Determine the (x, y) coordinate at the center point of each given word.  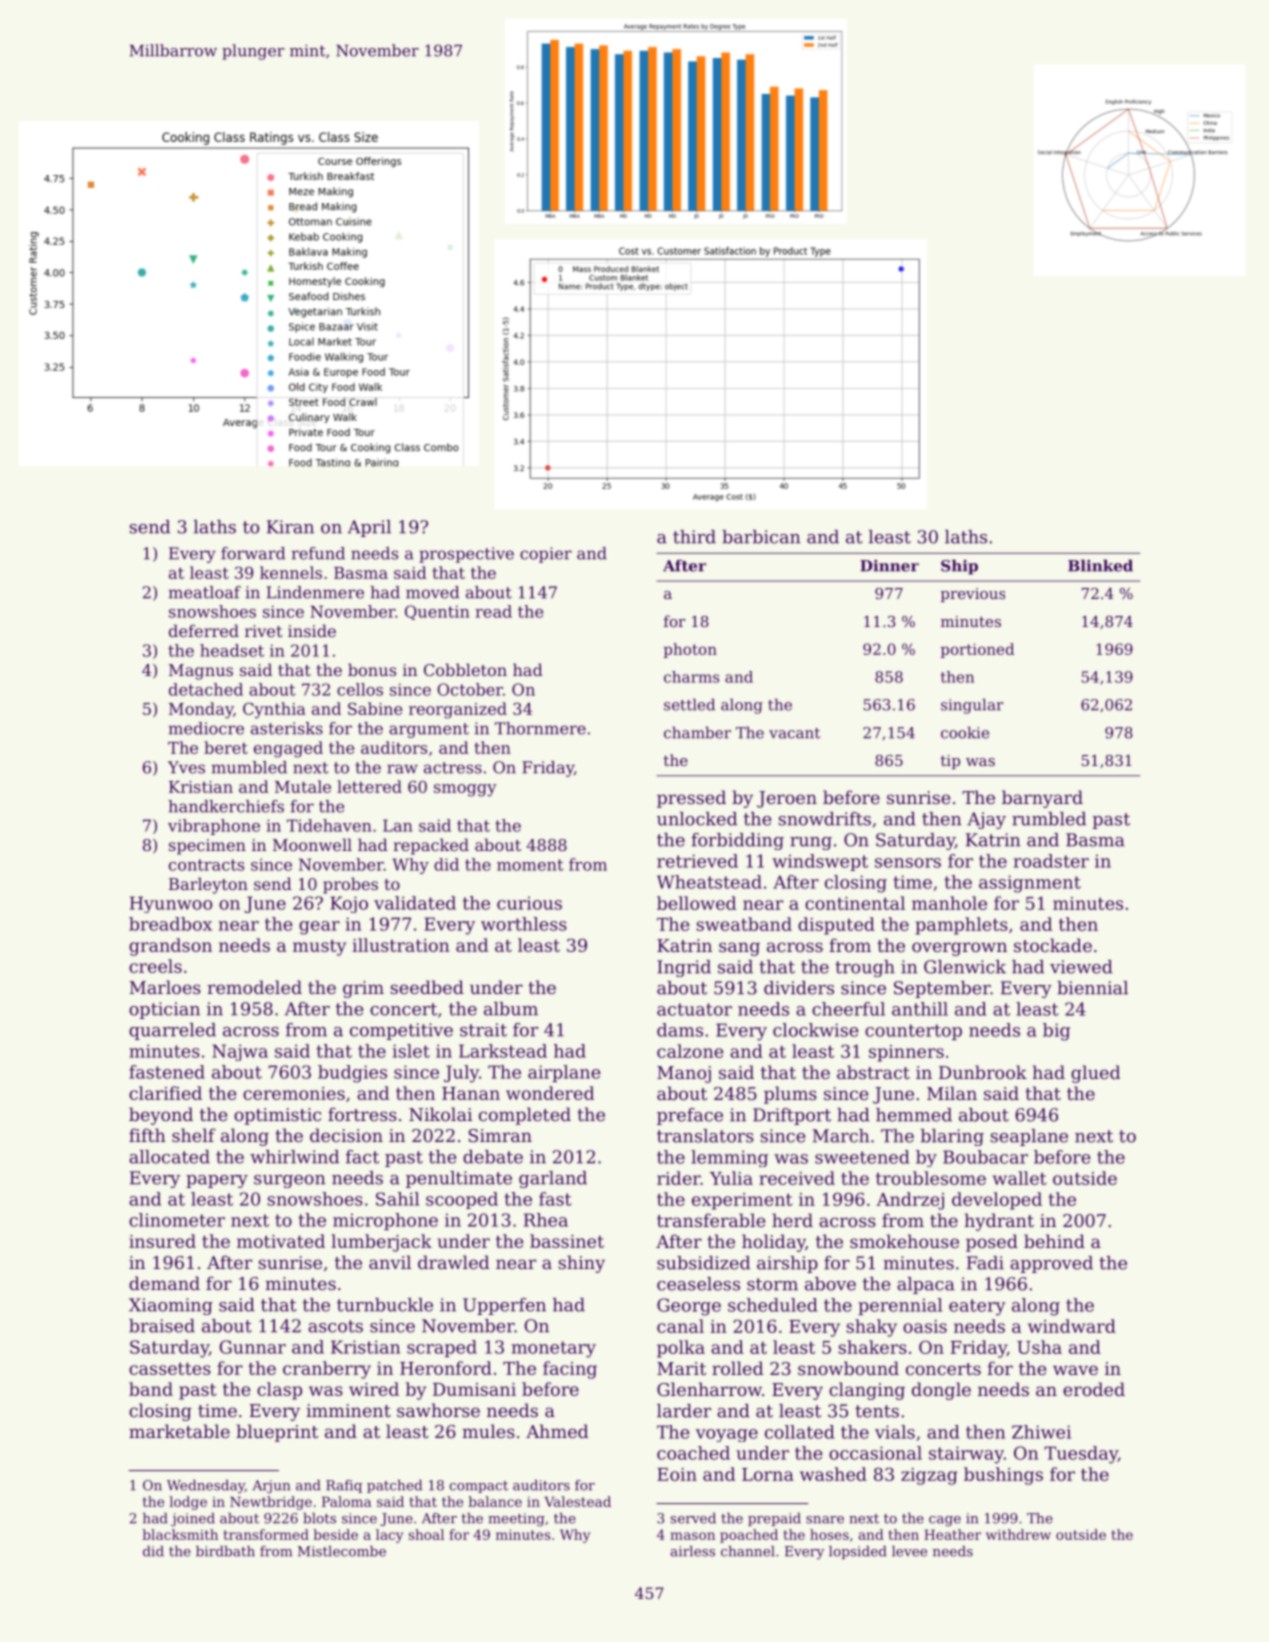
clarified (165, 1093)
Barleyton (208, 885)
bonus (372, 669)
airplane (564, 1073)
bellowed (696, 903)
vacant (794, 733)
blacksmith (180, 1534)
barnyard (1042, 799)
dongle (941, 1391)
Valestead (577, 1501)
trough (865, 968)
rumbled (1049, 819)
